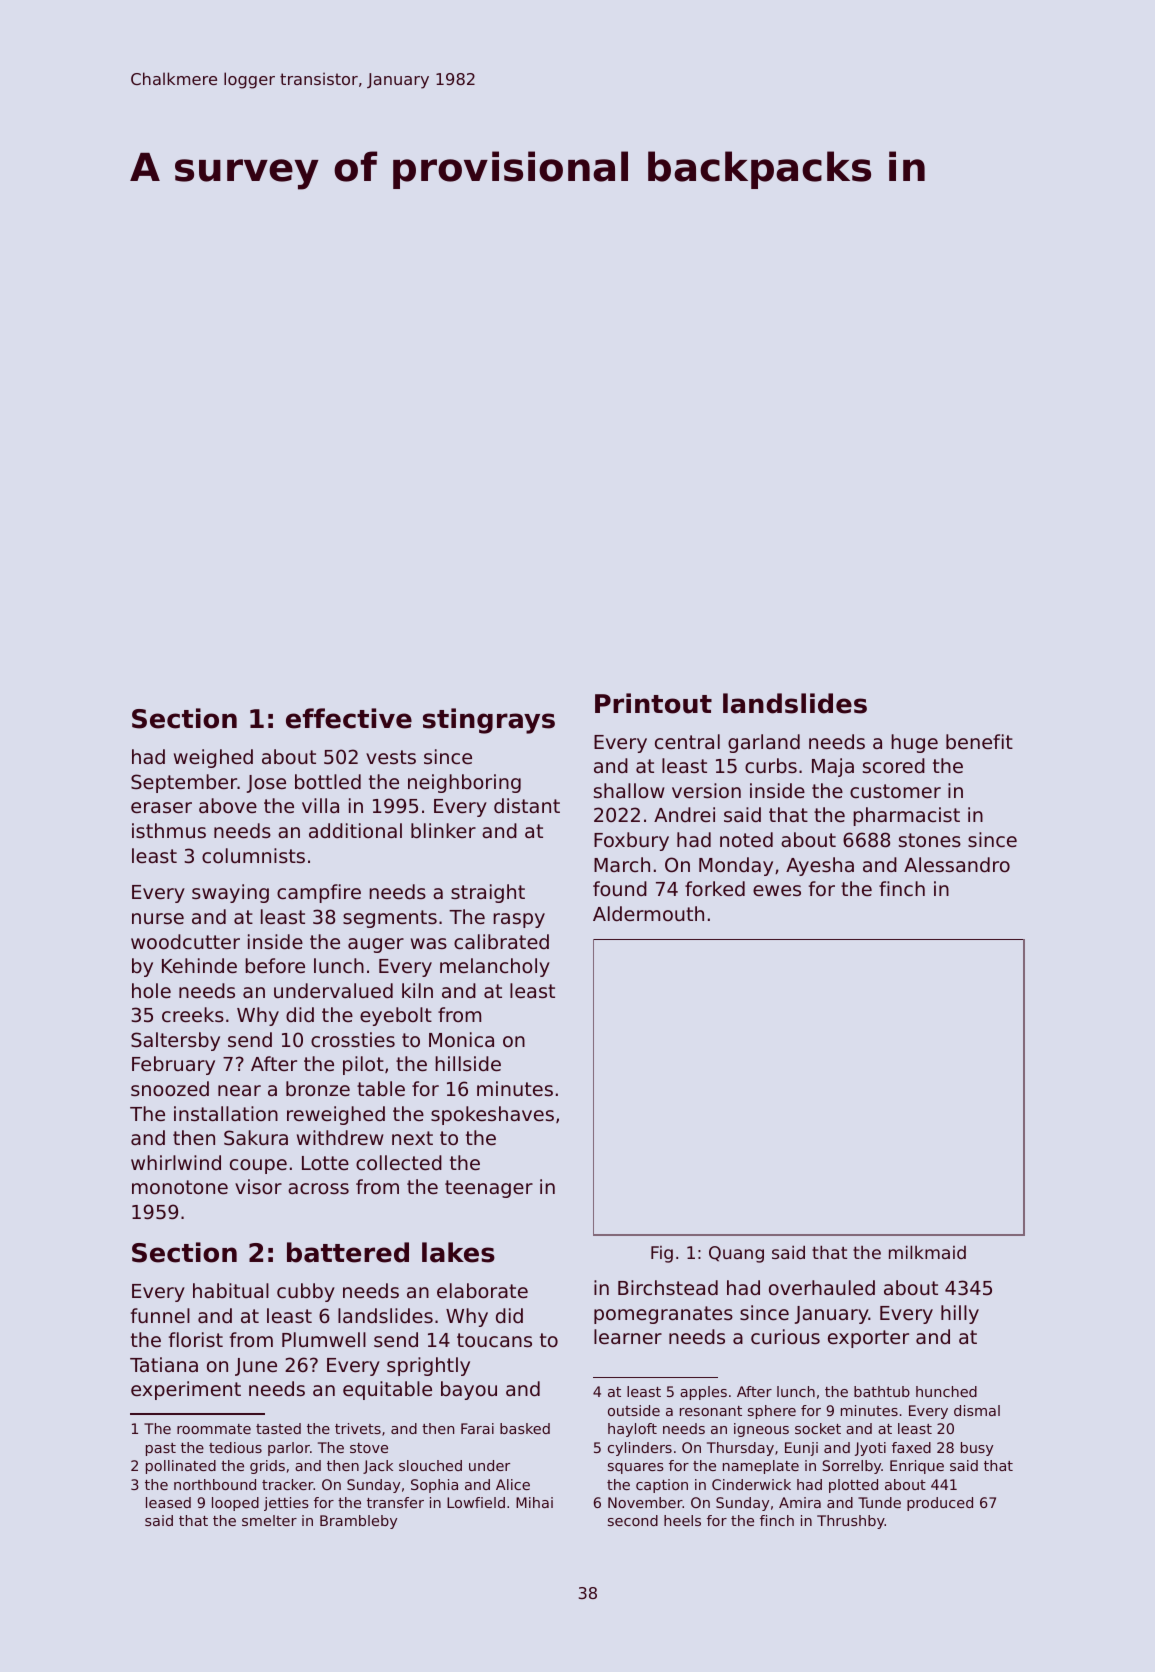  I want to click on before, so click(275, 965).
